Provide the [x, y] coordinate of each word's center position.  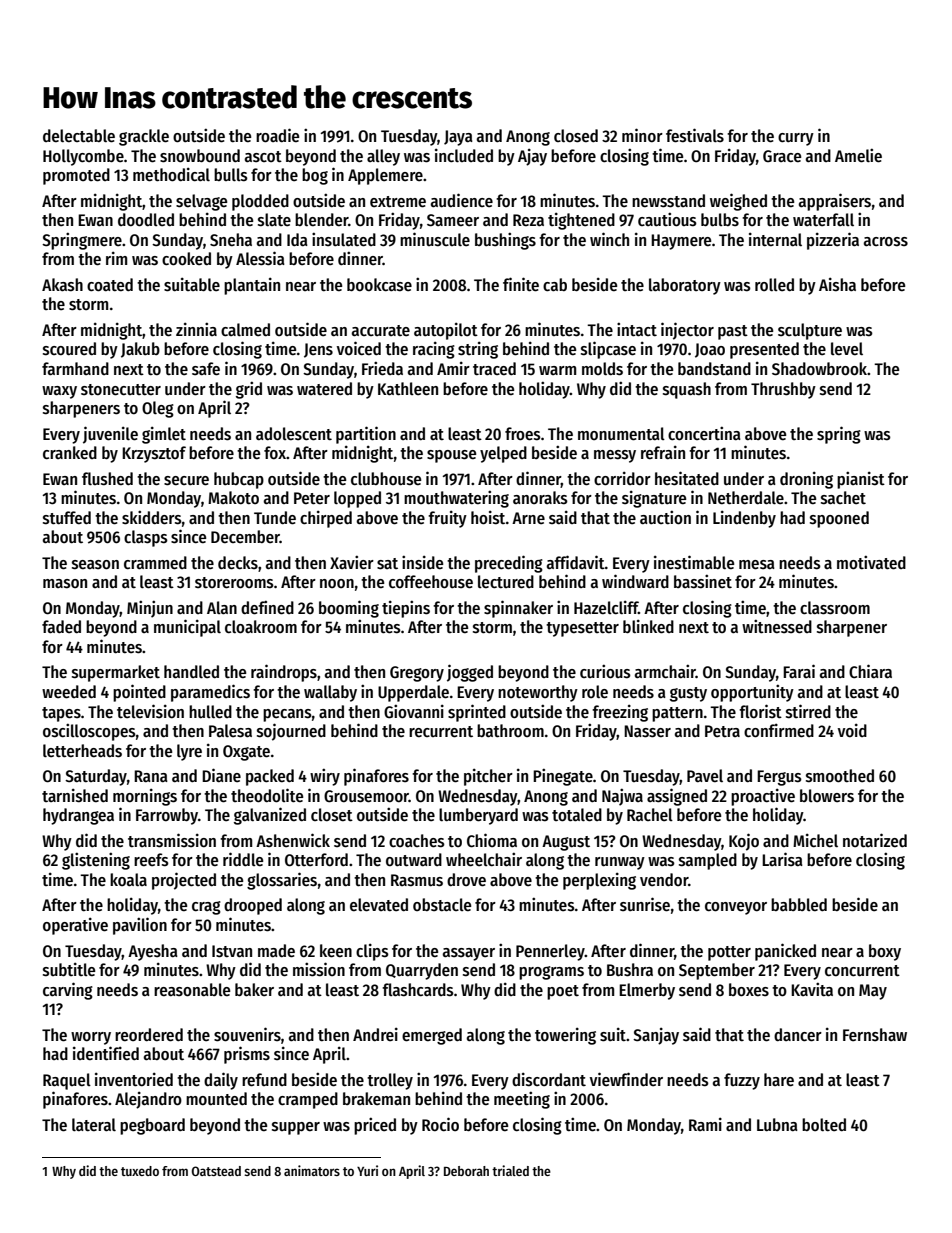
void [852, 730]
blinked [648, 626]
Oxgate [246, 753]
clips [372, 952]
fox [275, 453]
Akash [62, 285]
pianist [861, 480]
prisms [247, 1055]
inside [422, 562]
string [478, 350]
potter [729, 953]
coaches [417, 841]
